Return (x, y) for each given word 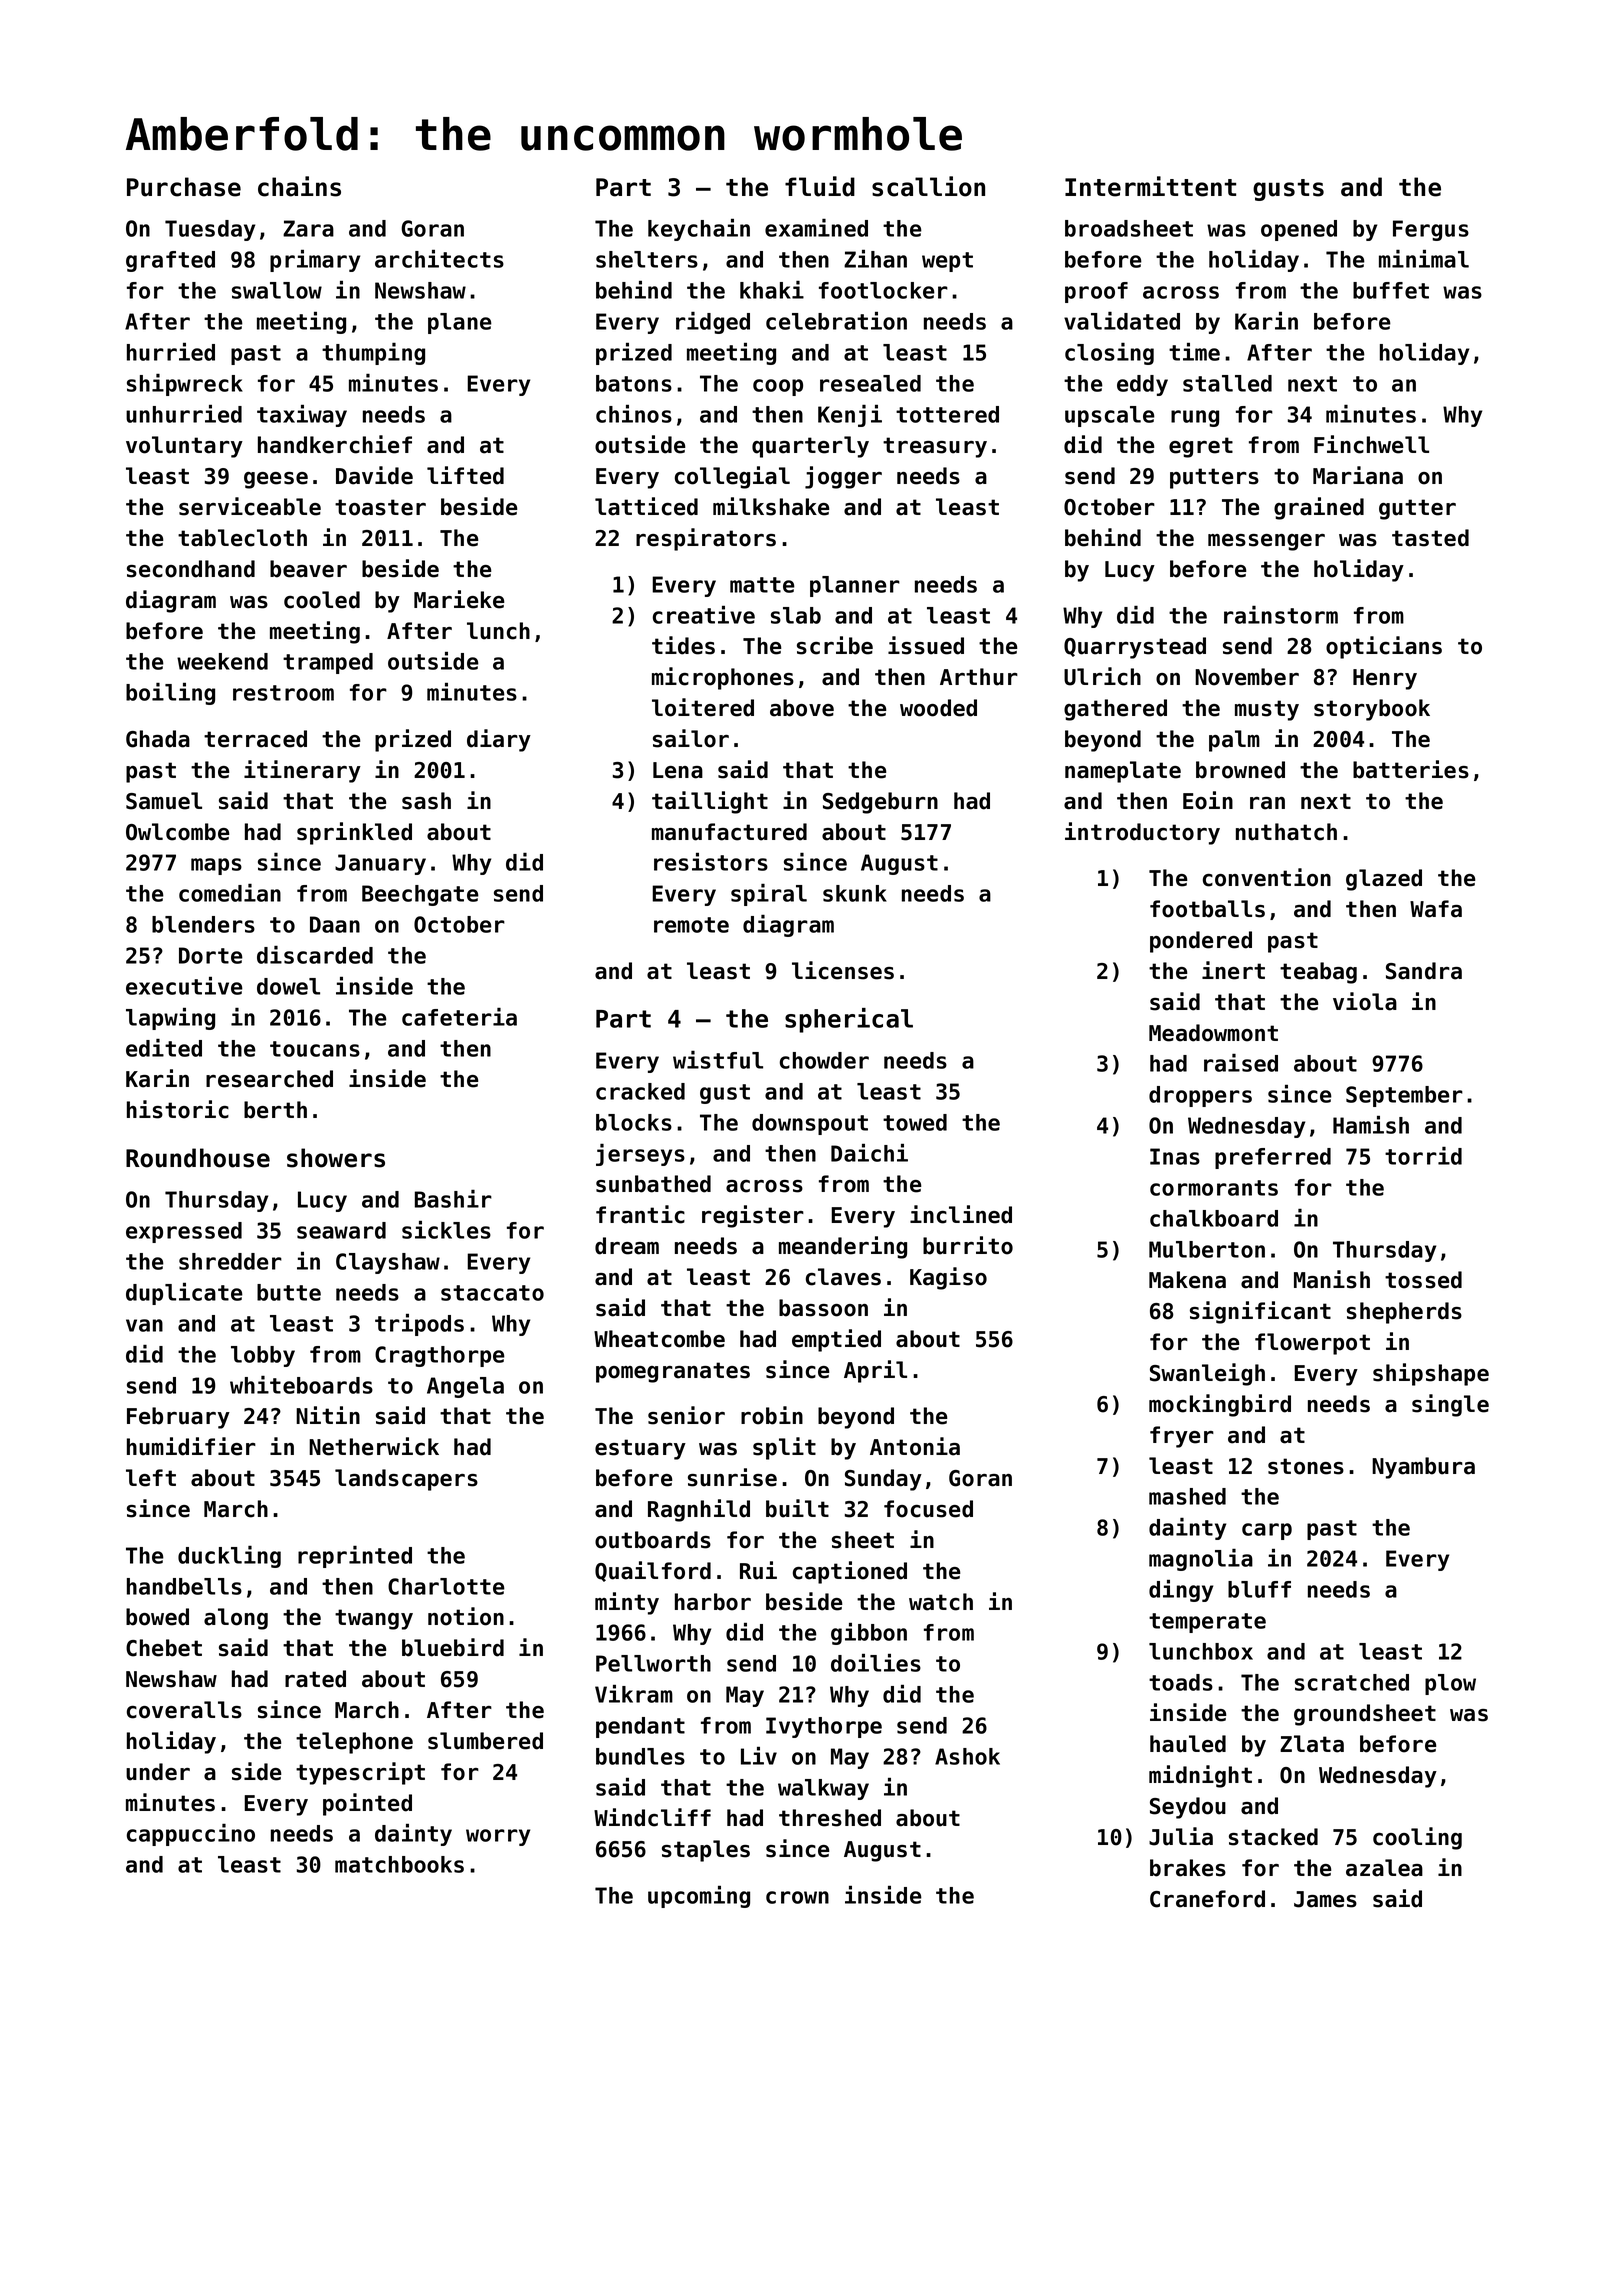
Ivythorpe (824, 1727)
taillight (710, 802)
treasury (935, 447)
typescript (360, 1773)
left (151, 1478)
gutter (1417, 509)
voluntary (184, 447)
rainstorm (1281, 615)
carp (1267, 1531)
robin (772, 1415)
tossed (1423, 1280)
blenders (203, 924)
